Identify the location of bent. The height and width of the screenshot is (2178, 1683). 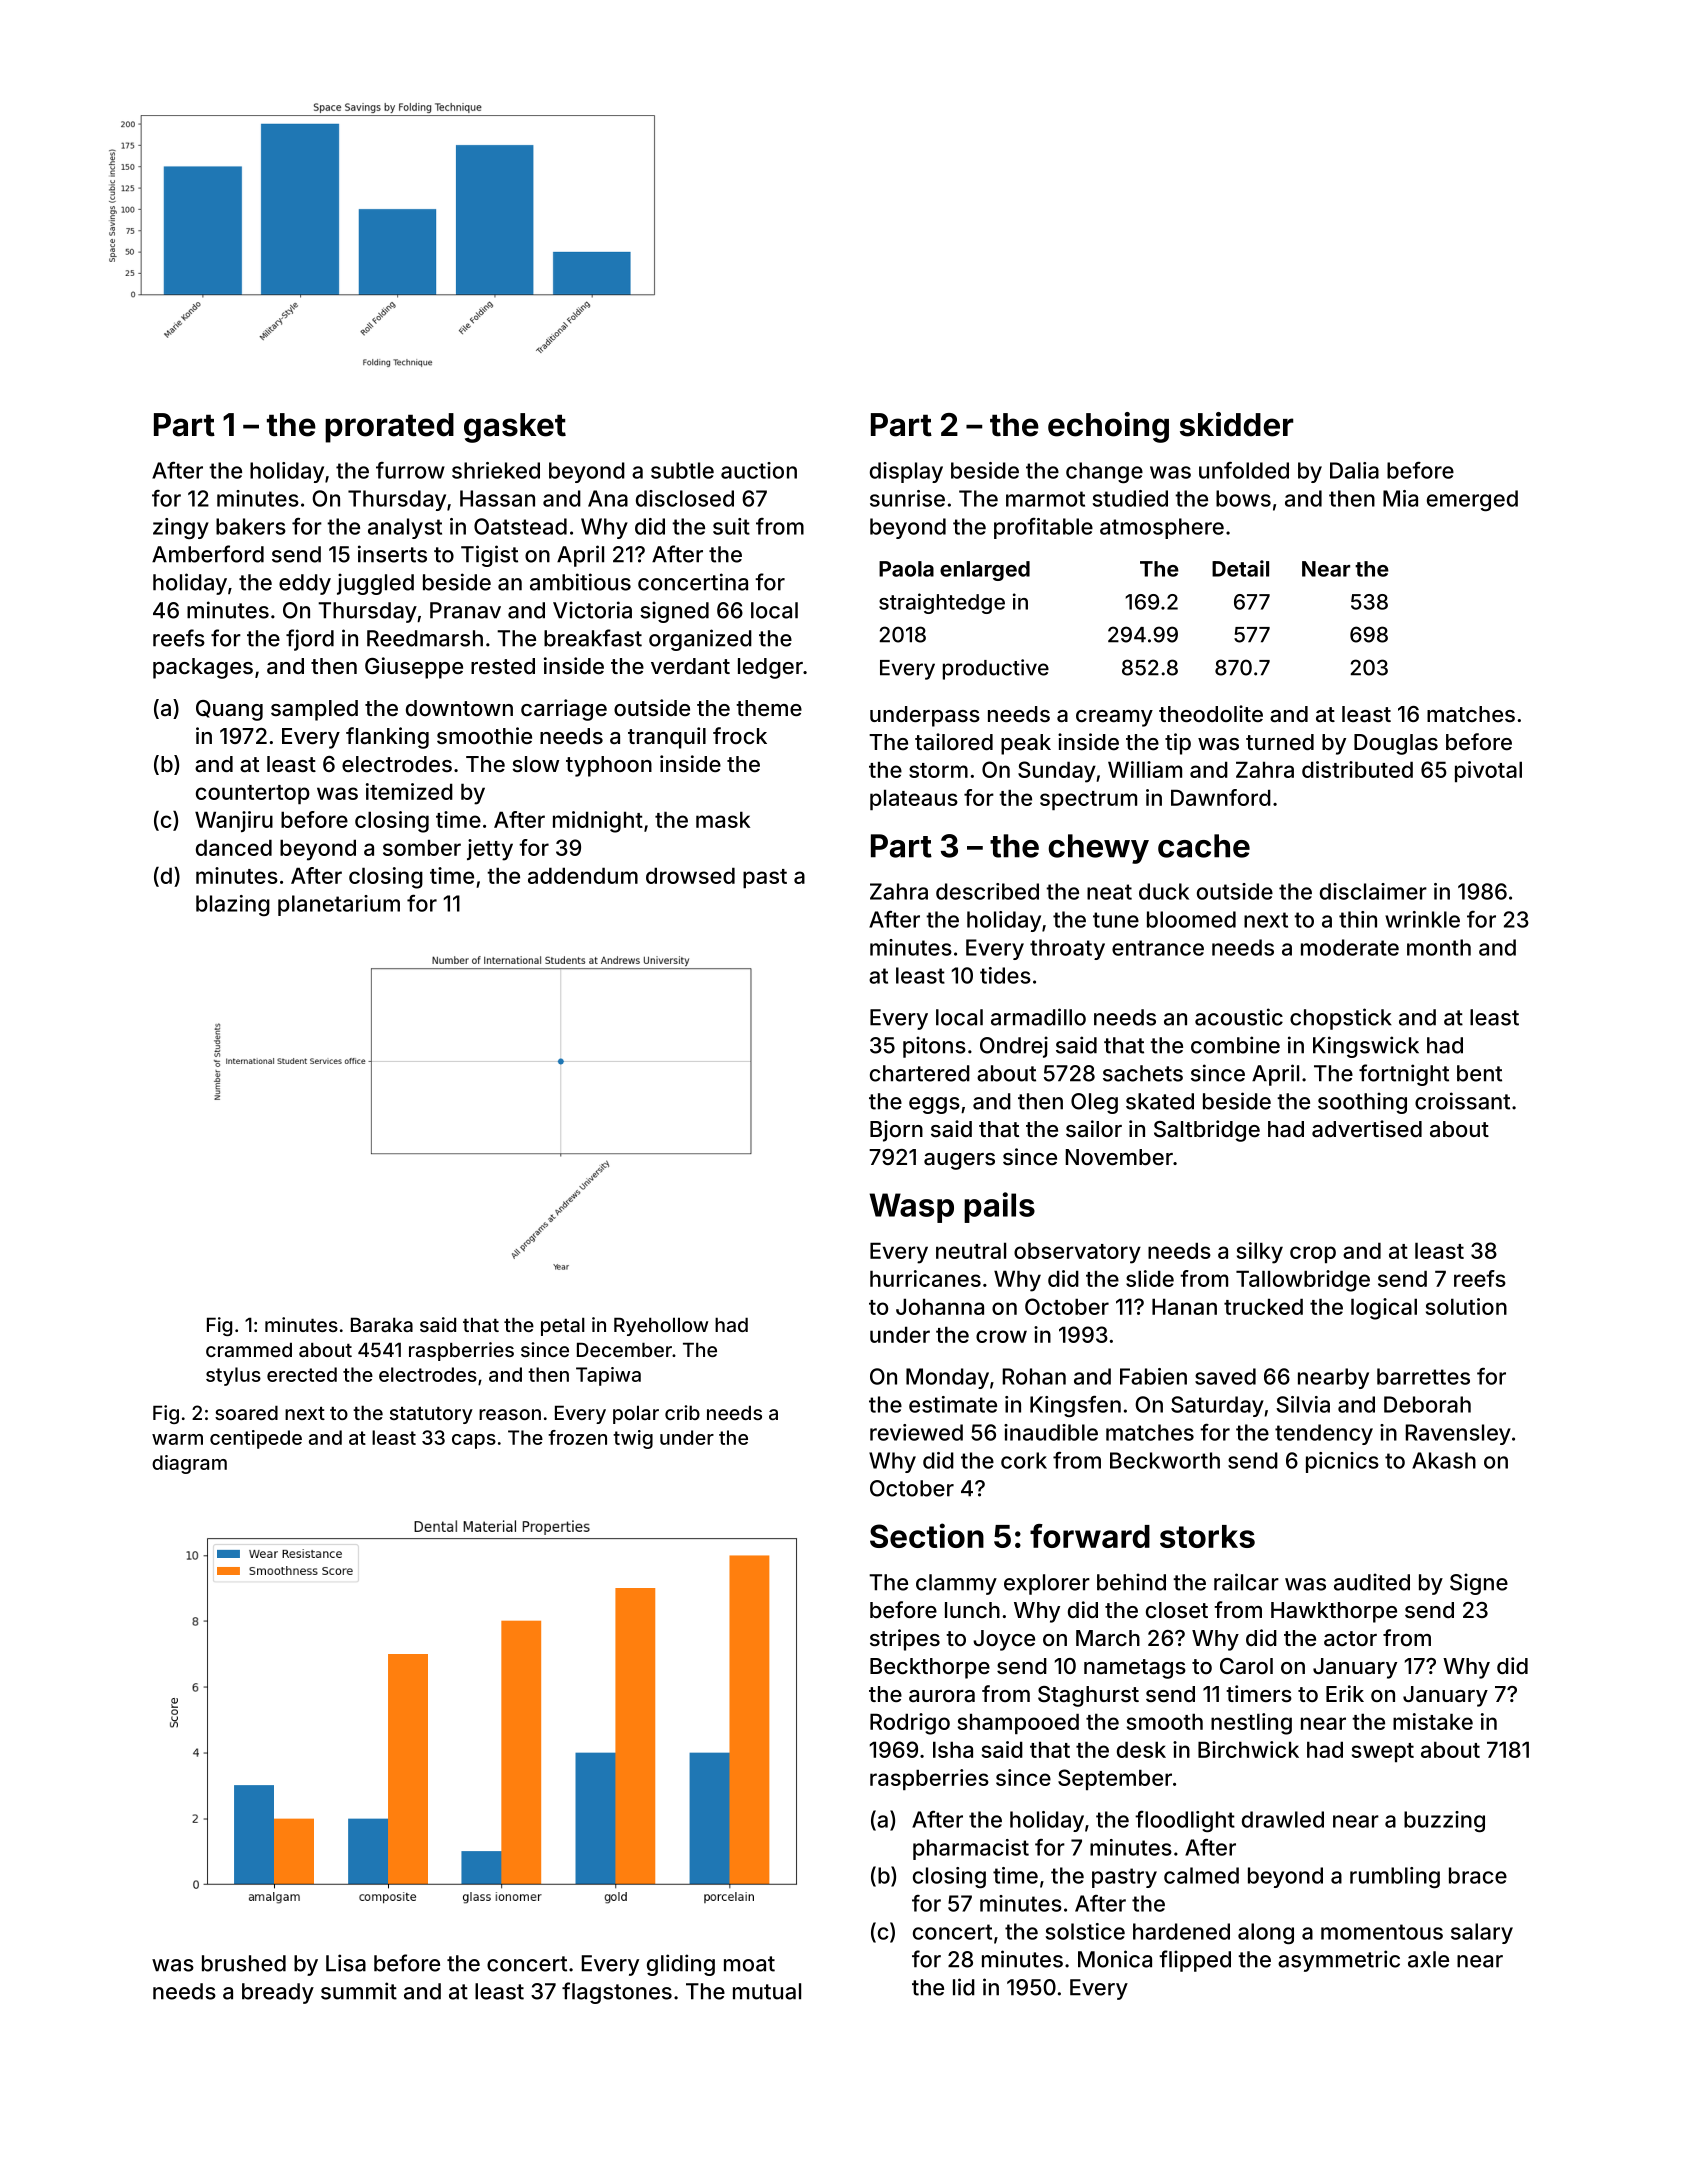
(1479, 1073).
